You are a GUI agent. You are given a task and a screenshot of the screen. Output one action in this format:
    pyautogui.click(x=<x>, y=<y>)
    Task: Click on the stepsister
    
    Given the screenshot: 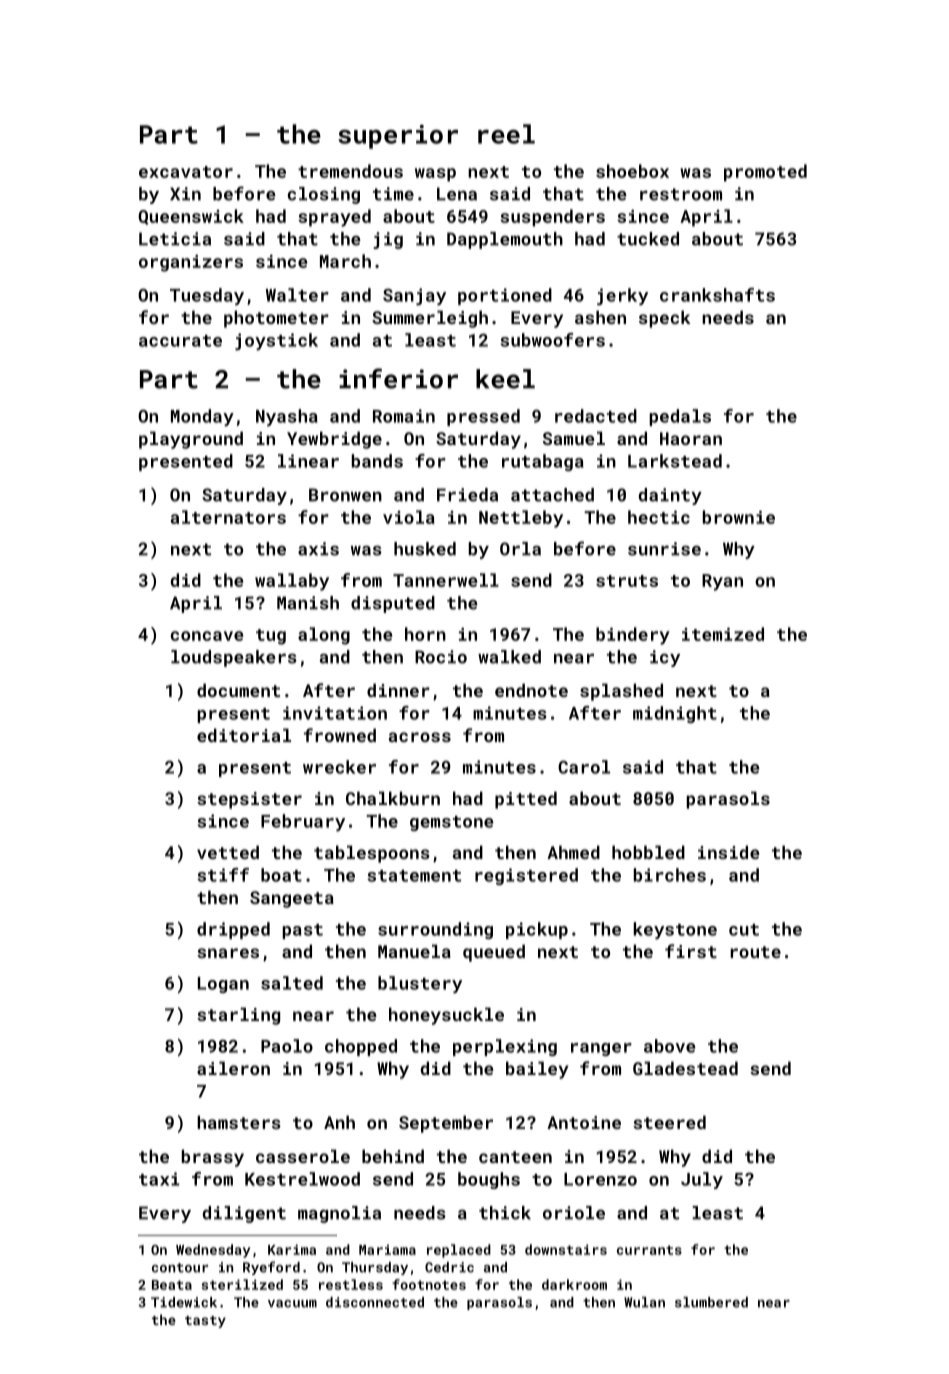 What is the action you would take?
    pyautogui.click(x=249, y=800)
